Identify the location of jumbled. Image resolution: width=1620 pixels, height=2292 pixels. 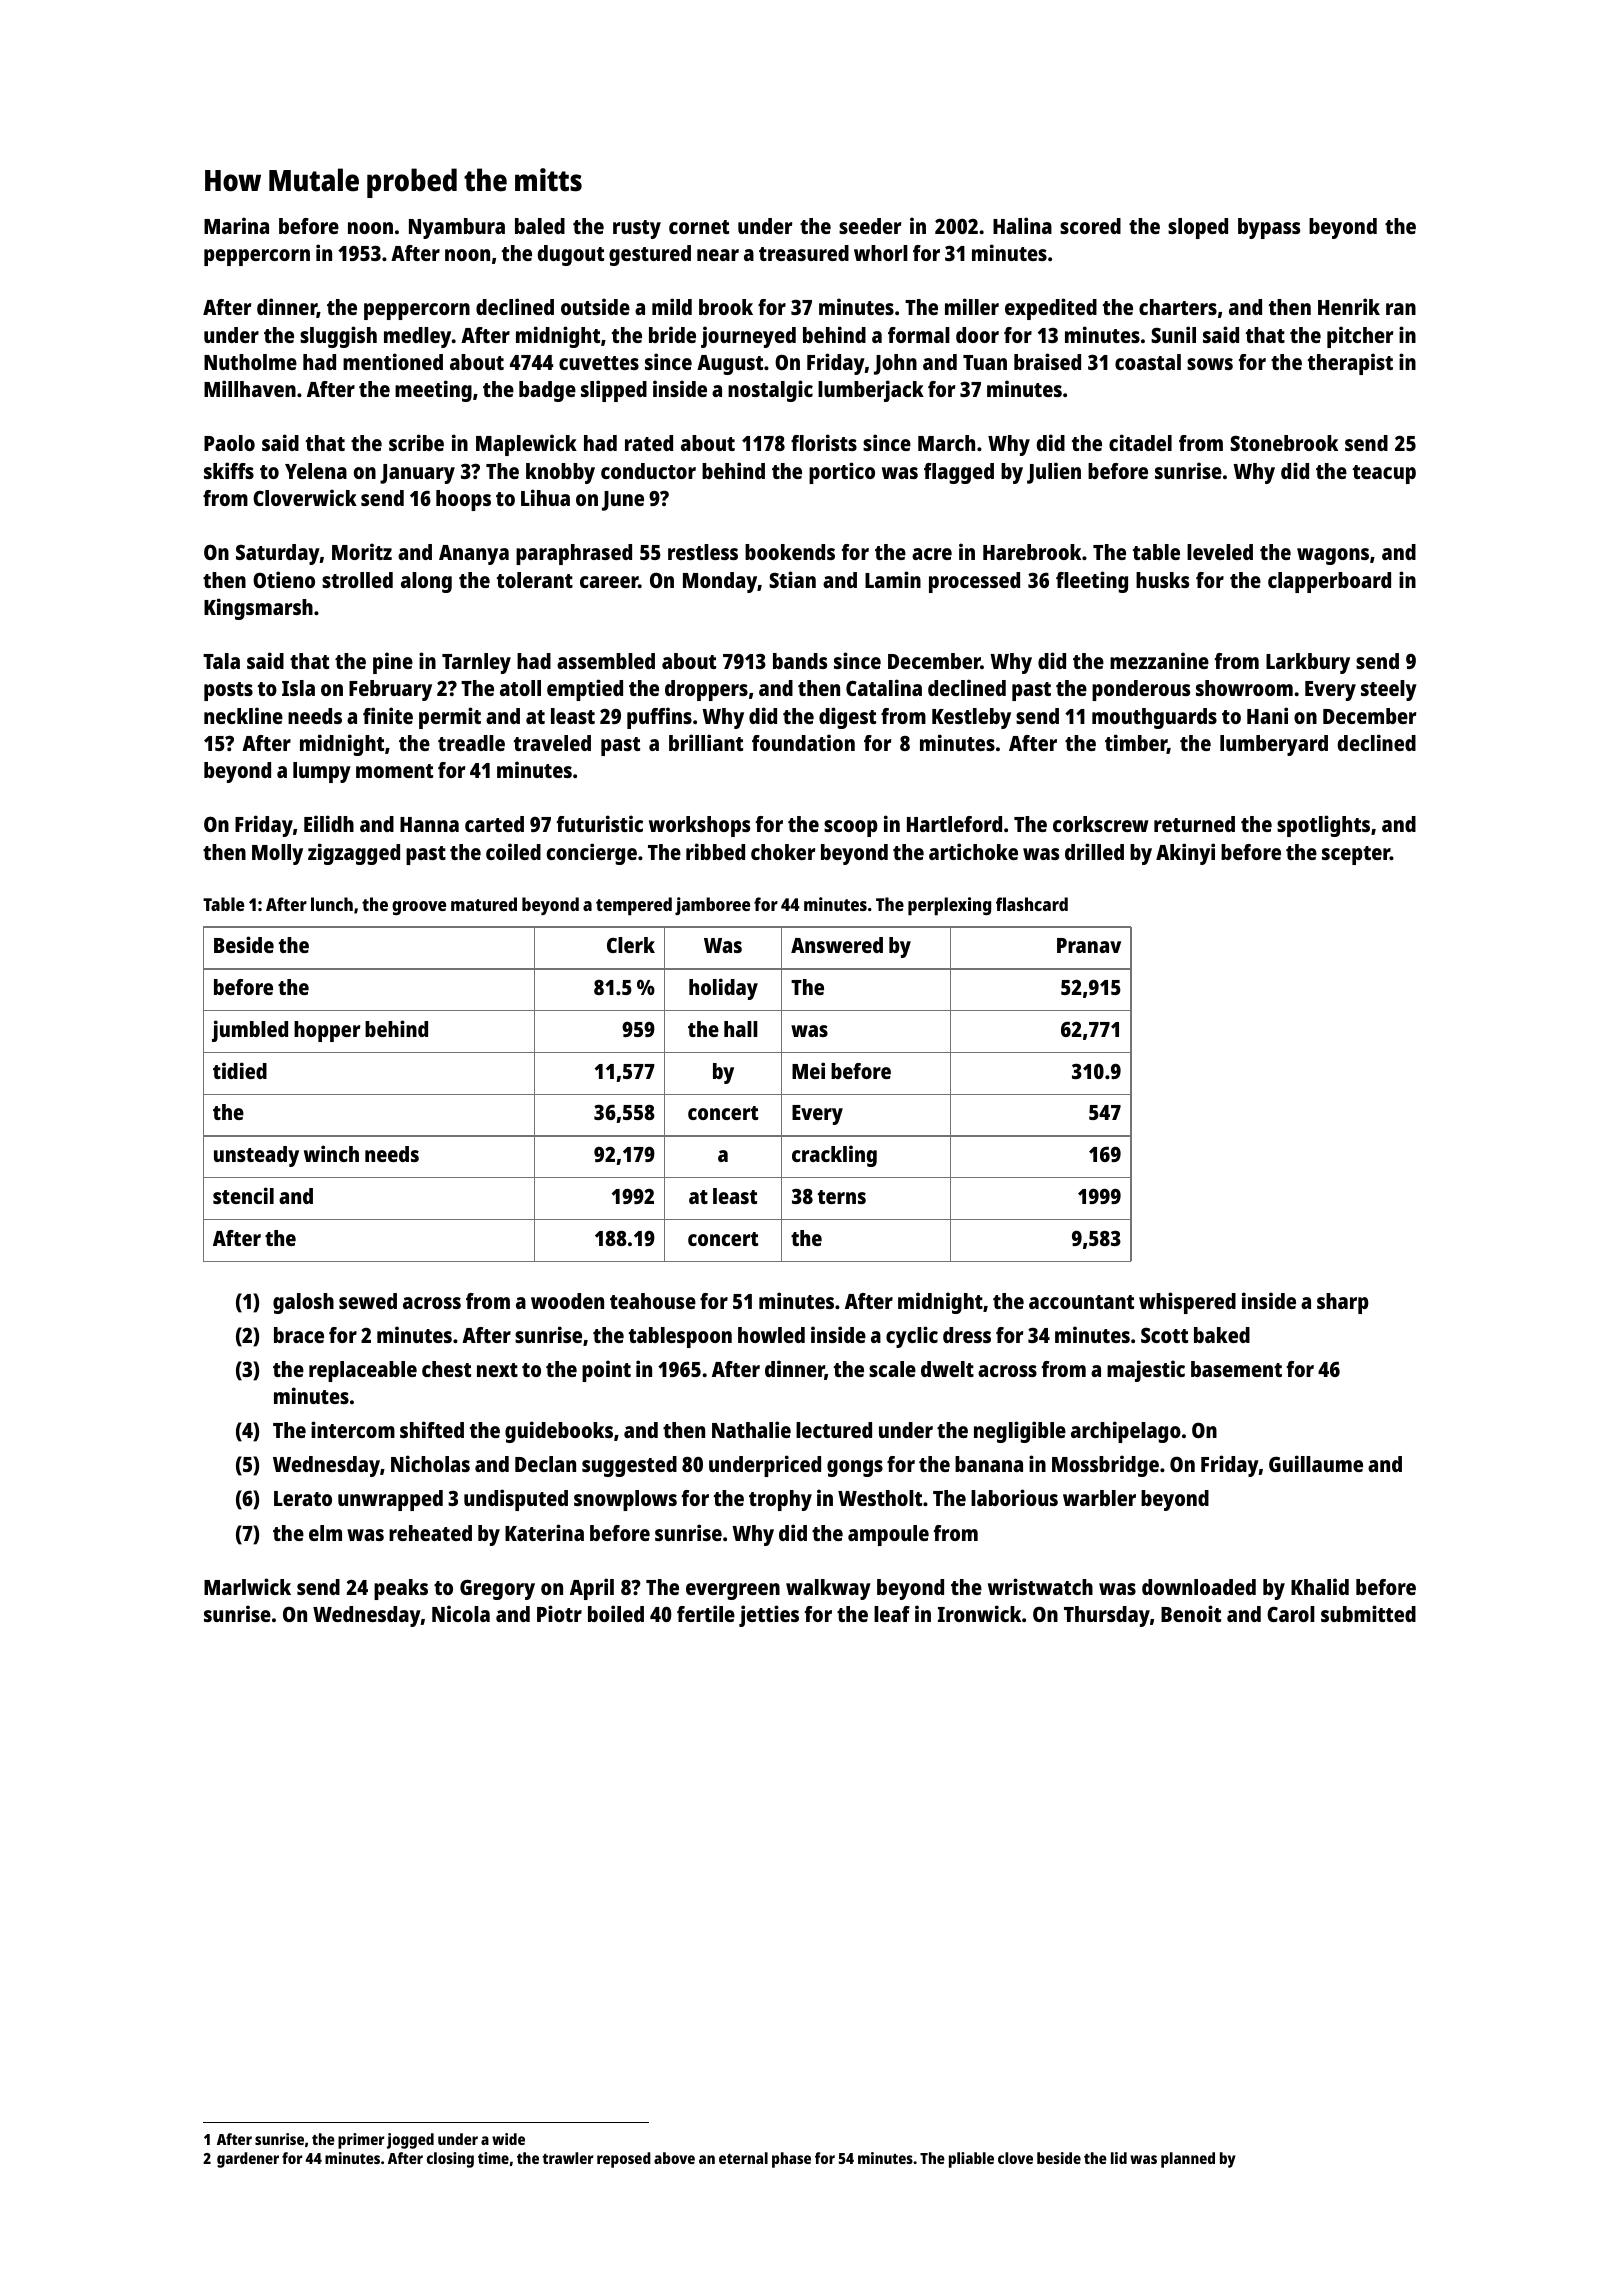
(250, 1031).
